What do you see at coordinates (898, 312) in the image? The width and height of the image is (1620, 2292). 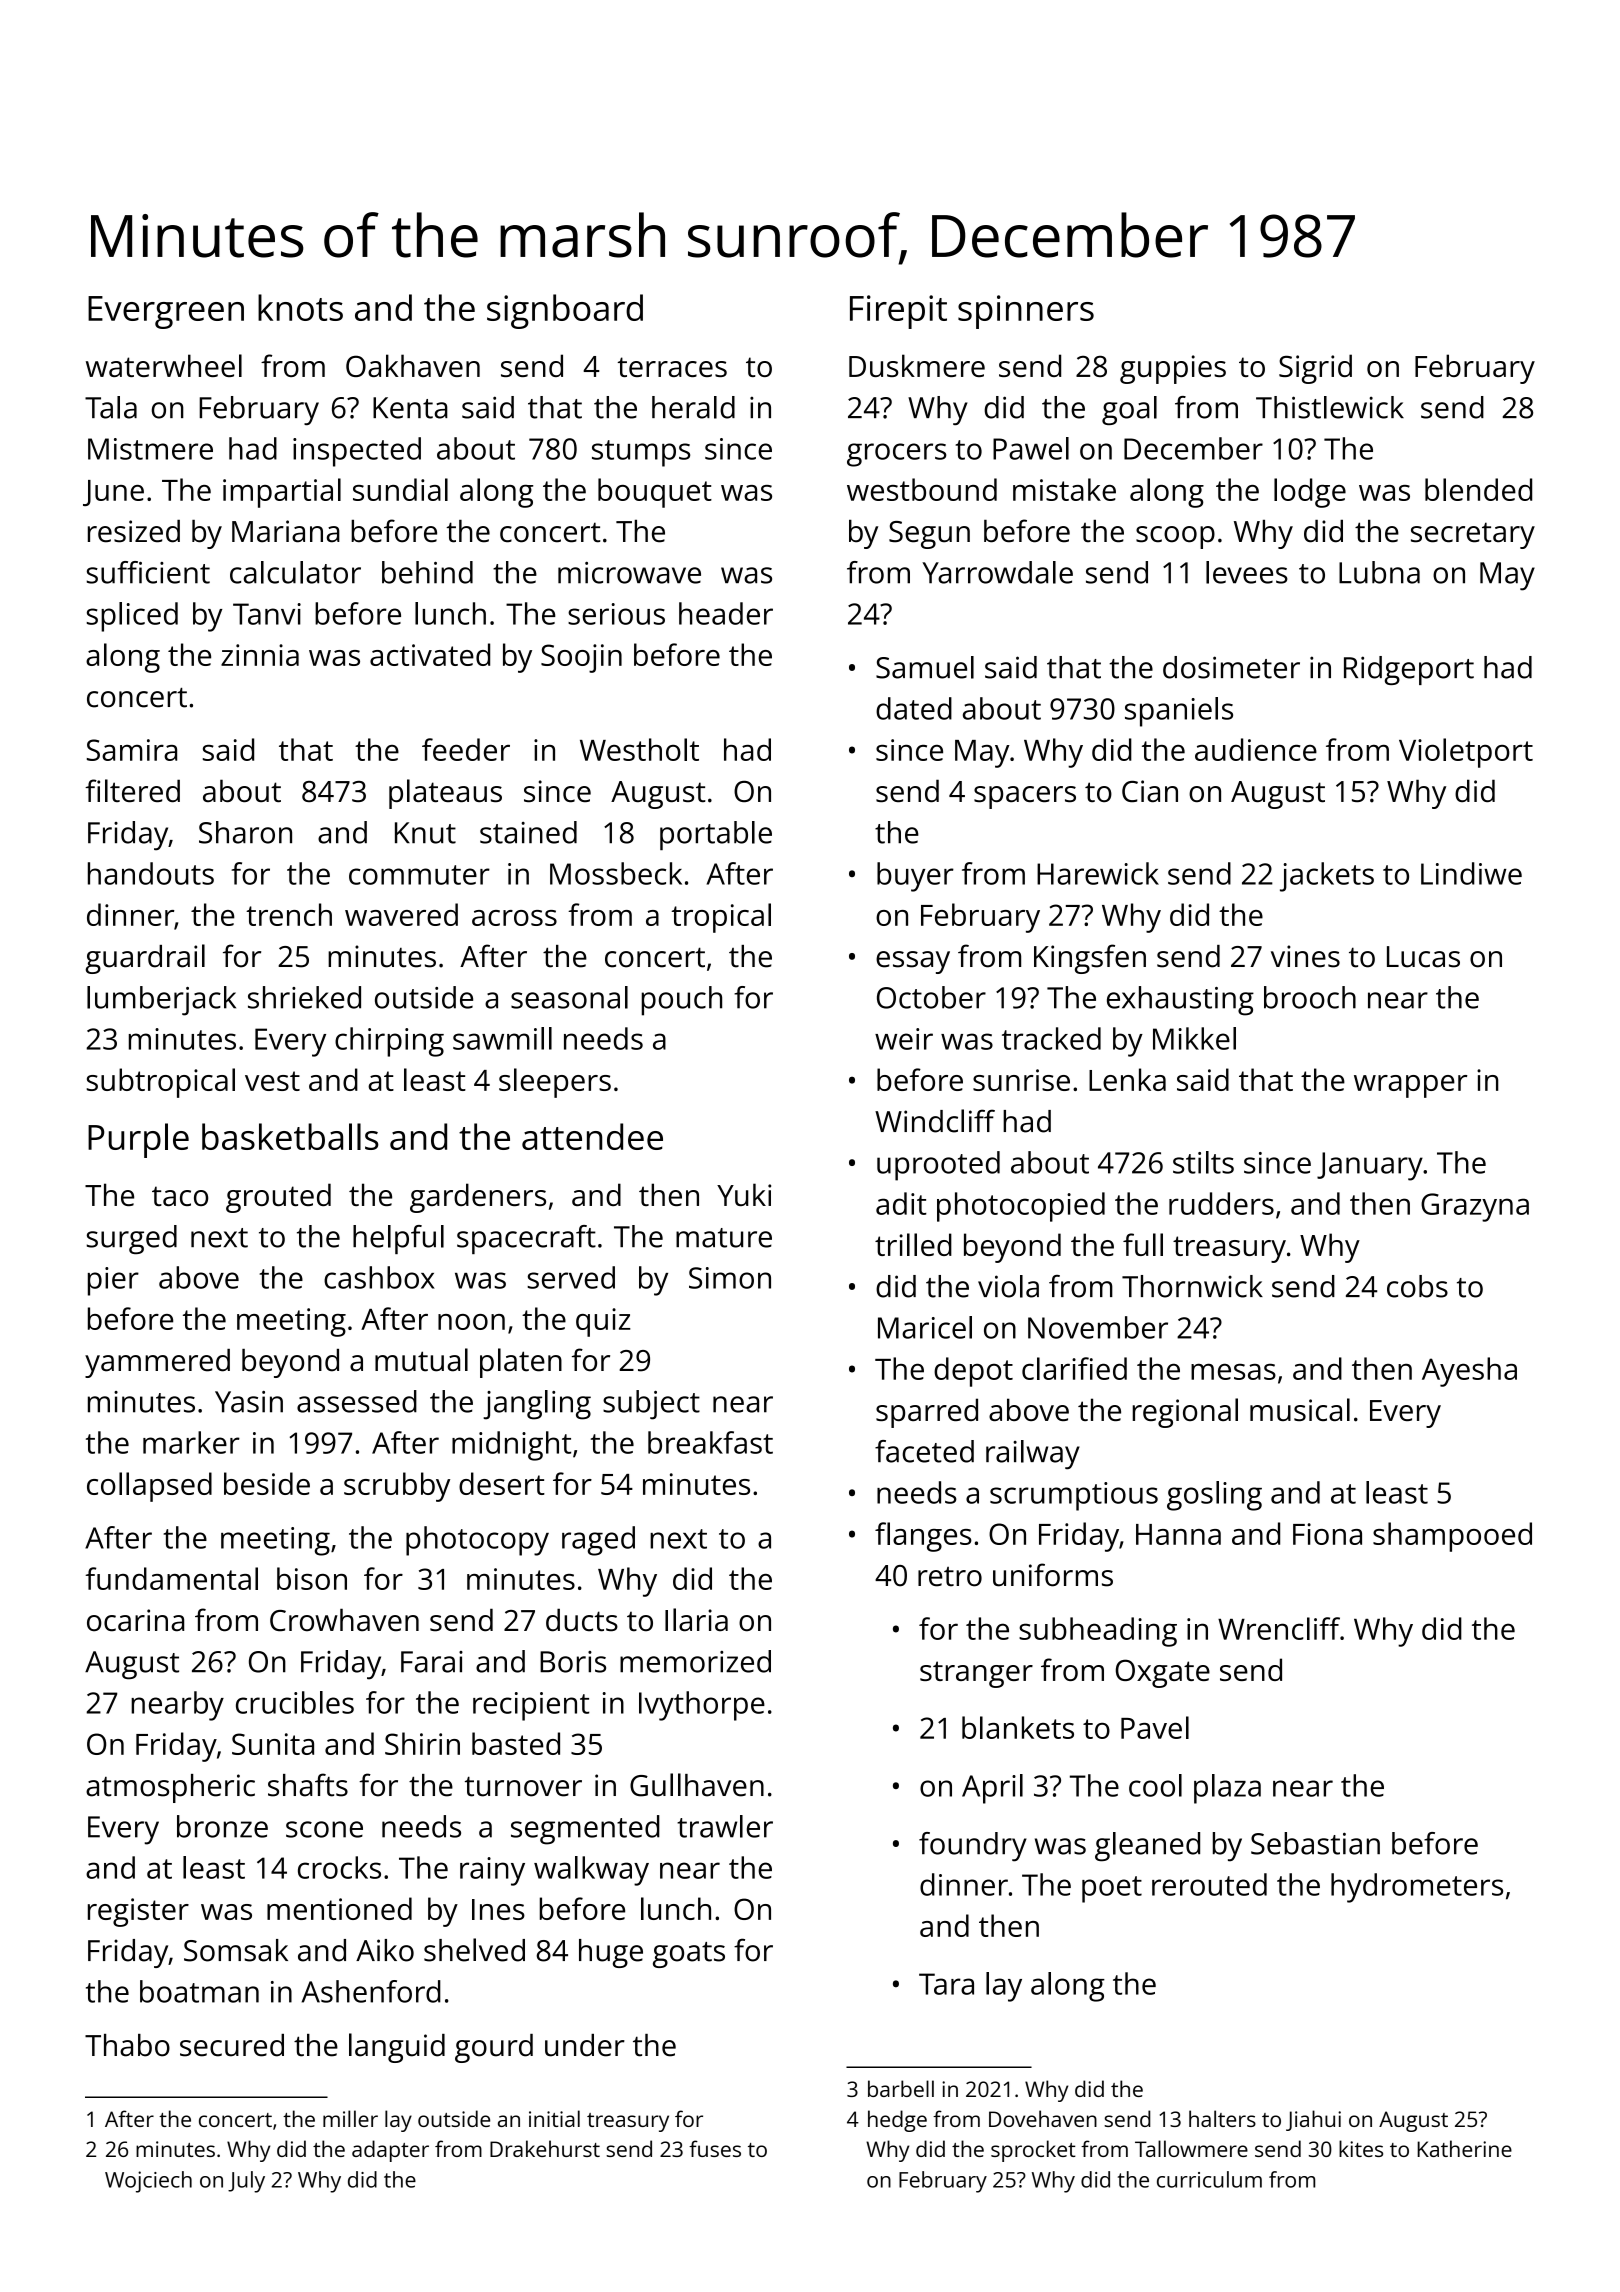 I see `Firepit` at bounding box center [898, 312].
